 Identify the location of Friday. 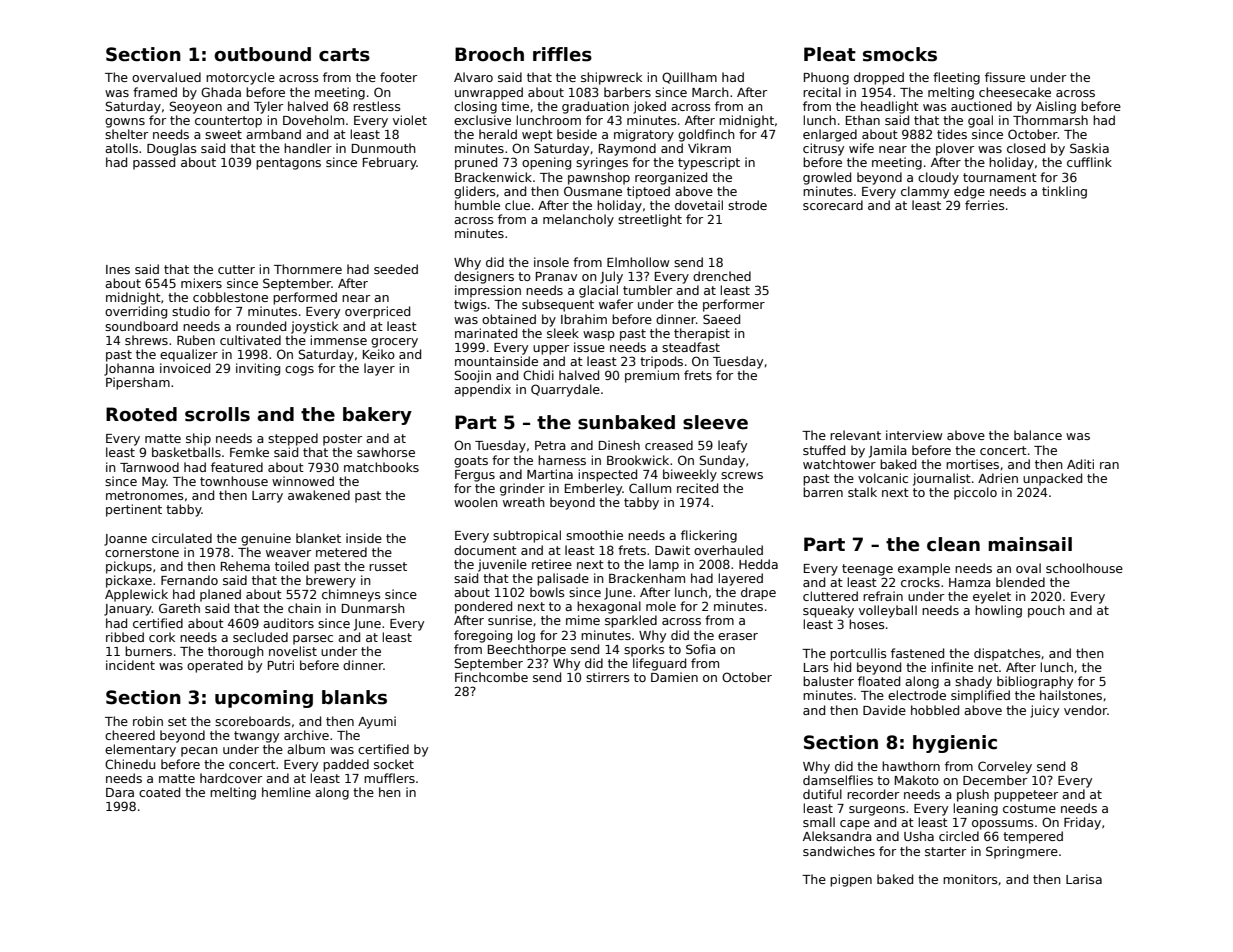
(1082, 823).
